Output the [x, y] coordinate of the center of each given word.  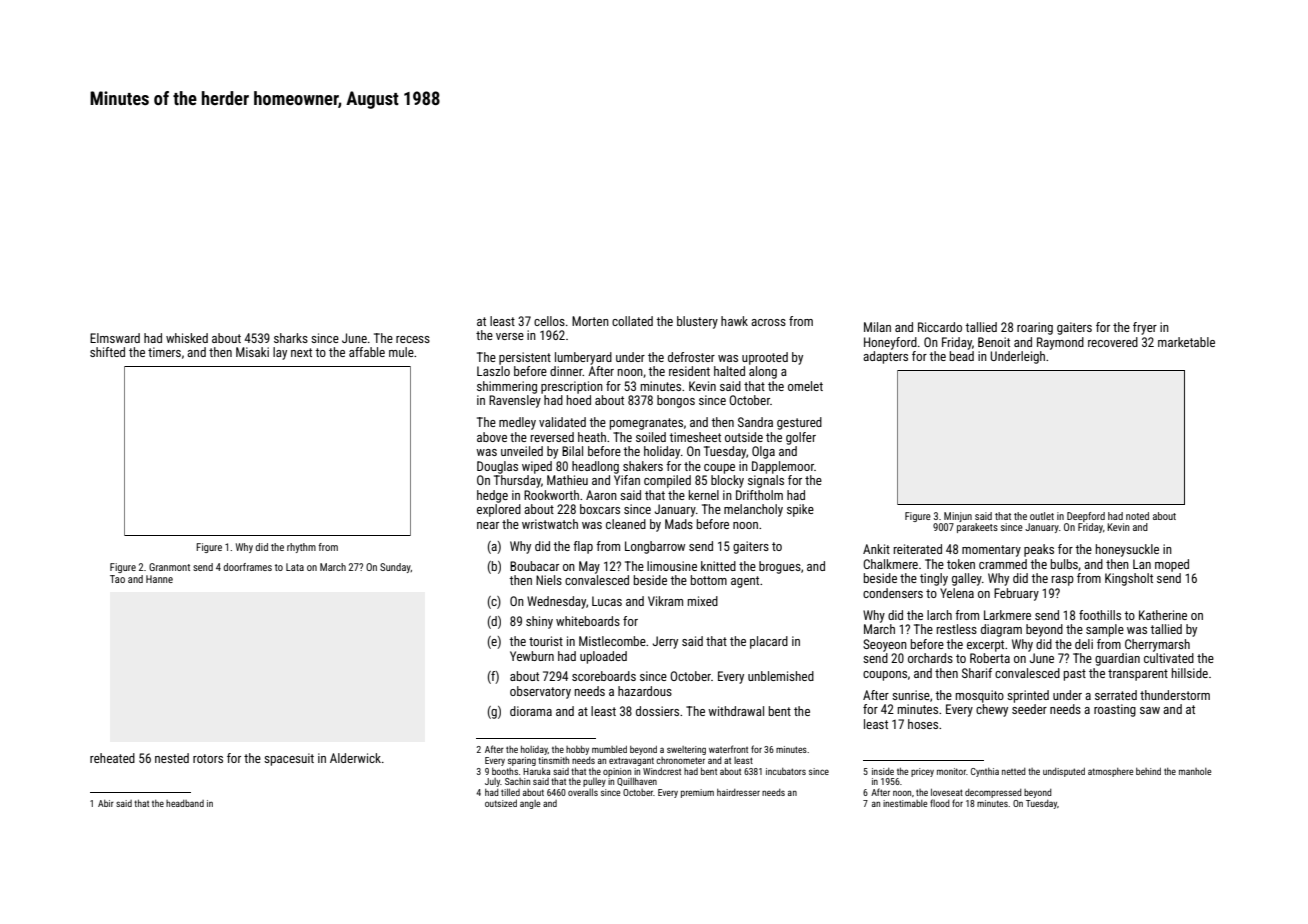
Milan [877, 327]
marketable [1186, 342]
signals [766, 481]
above [492, 437]
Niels [549, 580]
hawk [734, 321]
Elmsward [115, 338]
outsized [501, 803]
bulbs [1064, 564]
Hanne [159, 579]
